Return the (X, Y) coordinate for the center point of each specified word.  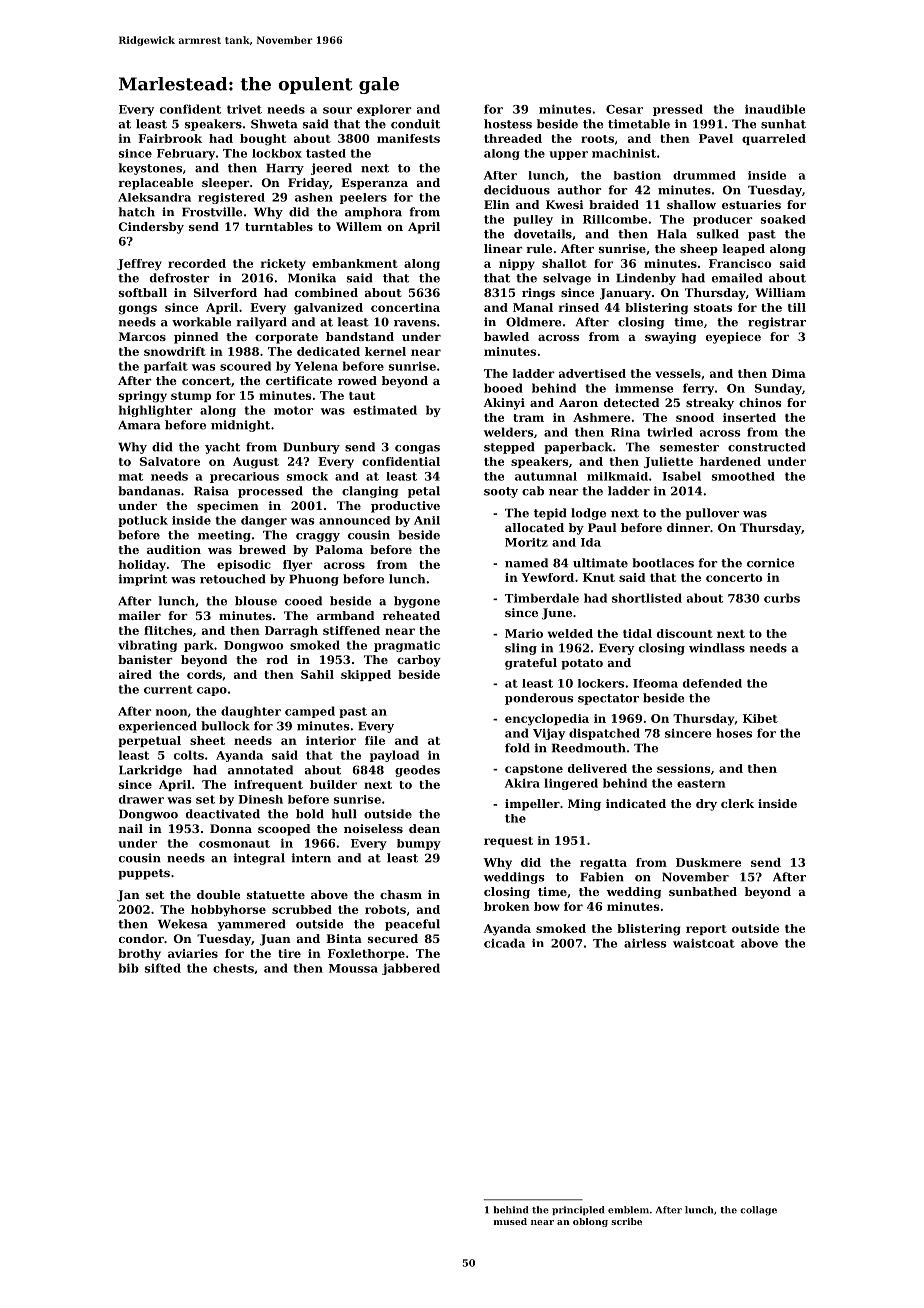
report (706, 930)
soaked (783, 219)
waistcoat (704, 943)
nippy (517, 265)
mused (510, 1221)
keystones (150, 169)
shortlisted (647, 598)
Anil (427, 520)
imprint (143, 580)
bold (310, 814)
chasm (401, 894)
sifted (163, 968)
